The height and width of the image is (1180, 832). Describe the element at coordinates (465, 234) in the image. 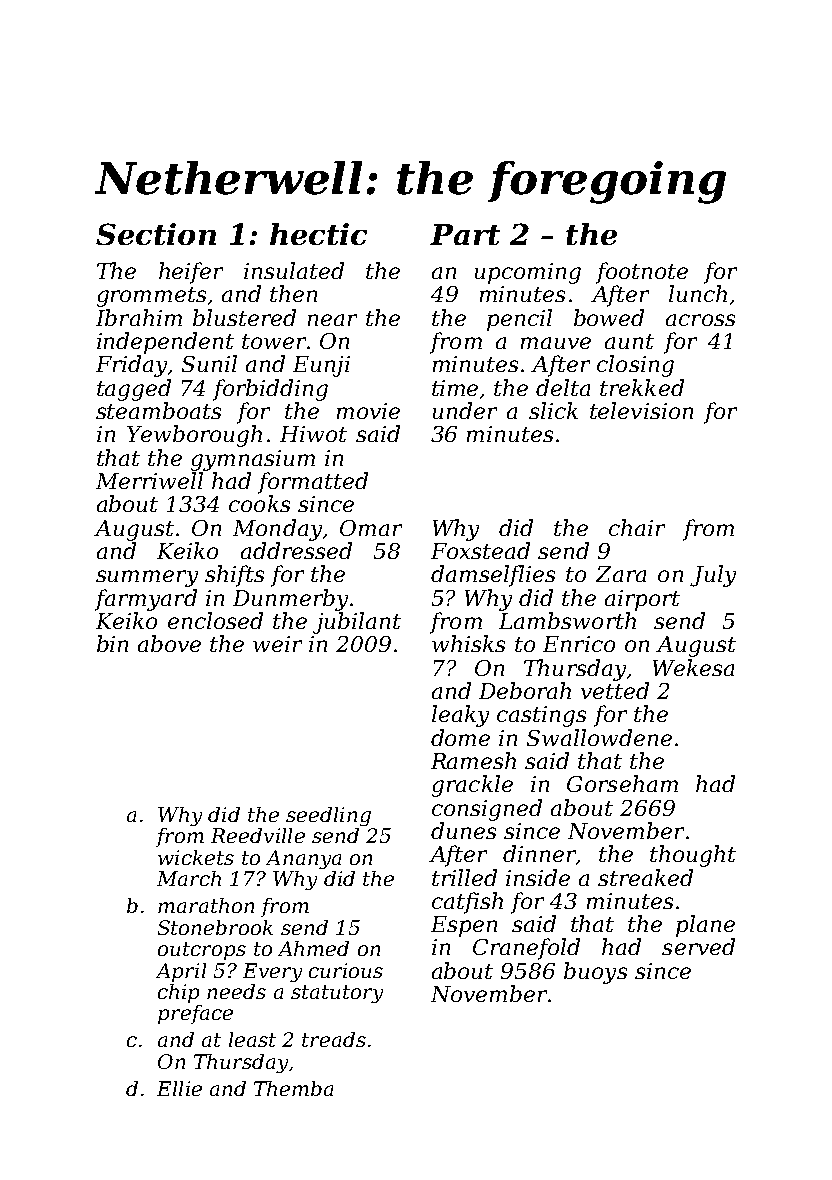

I see `Part` at that location.
